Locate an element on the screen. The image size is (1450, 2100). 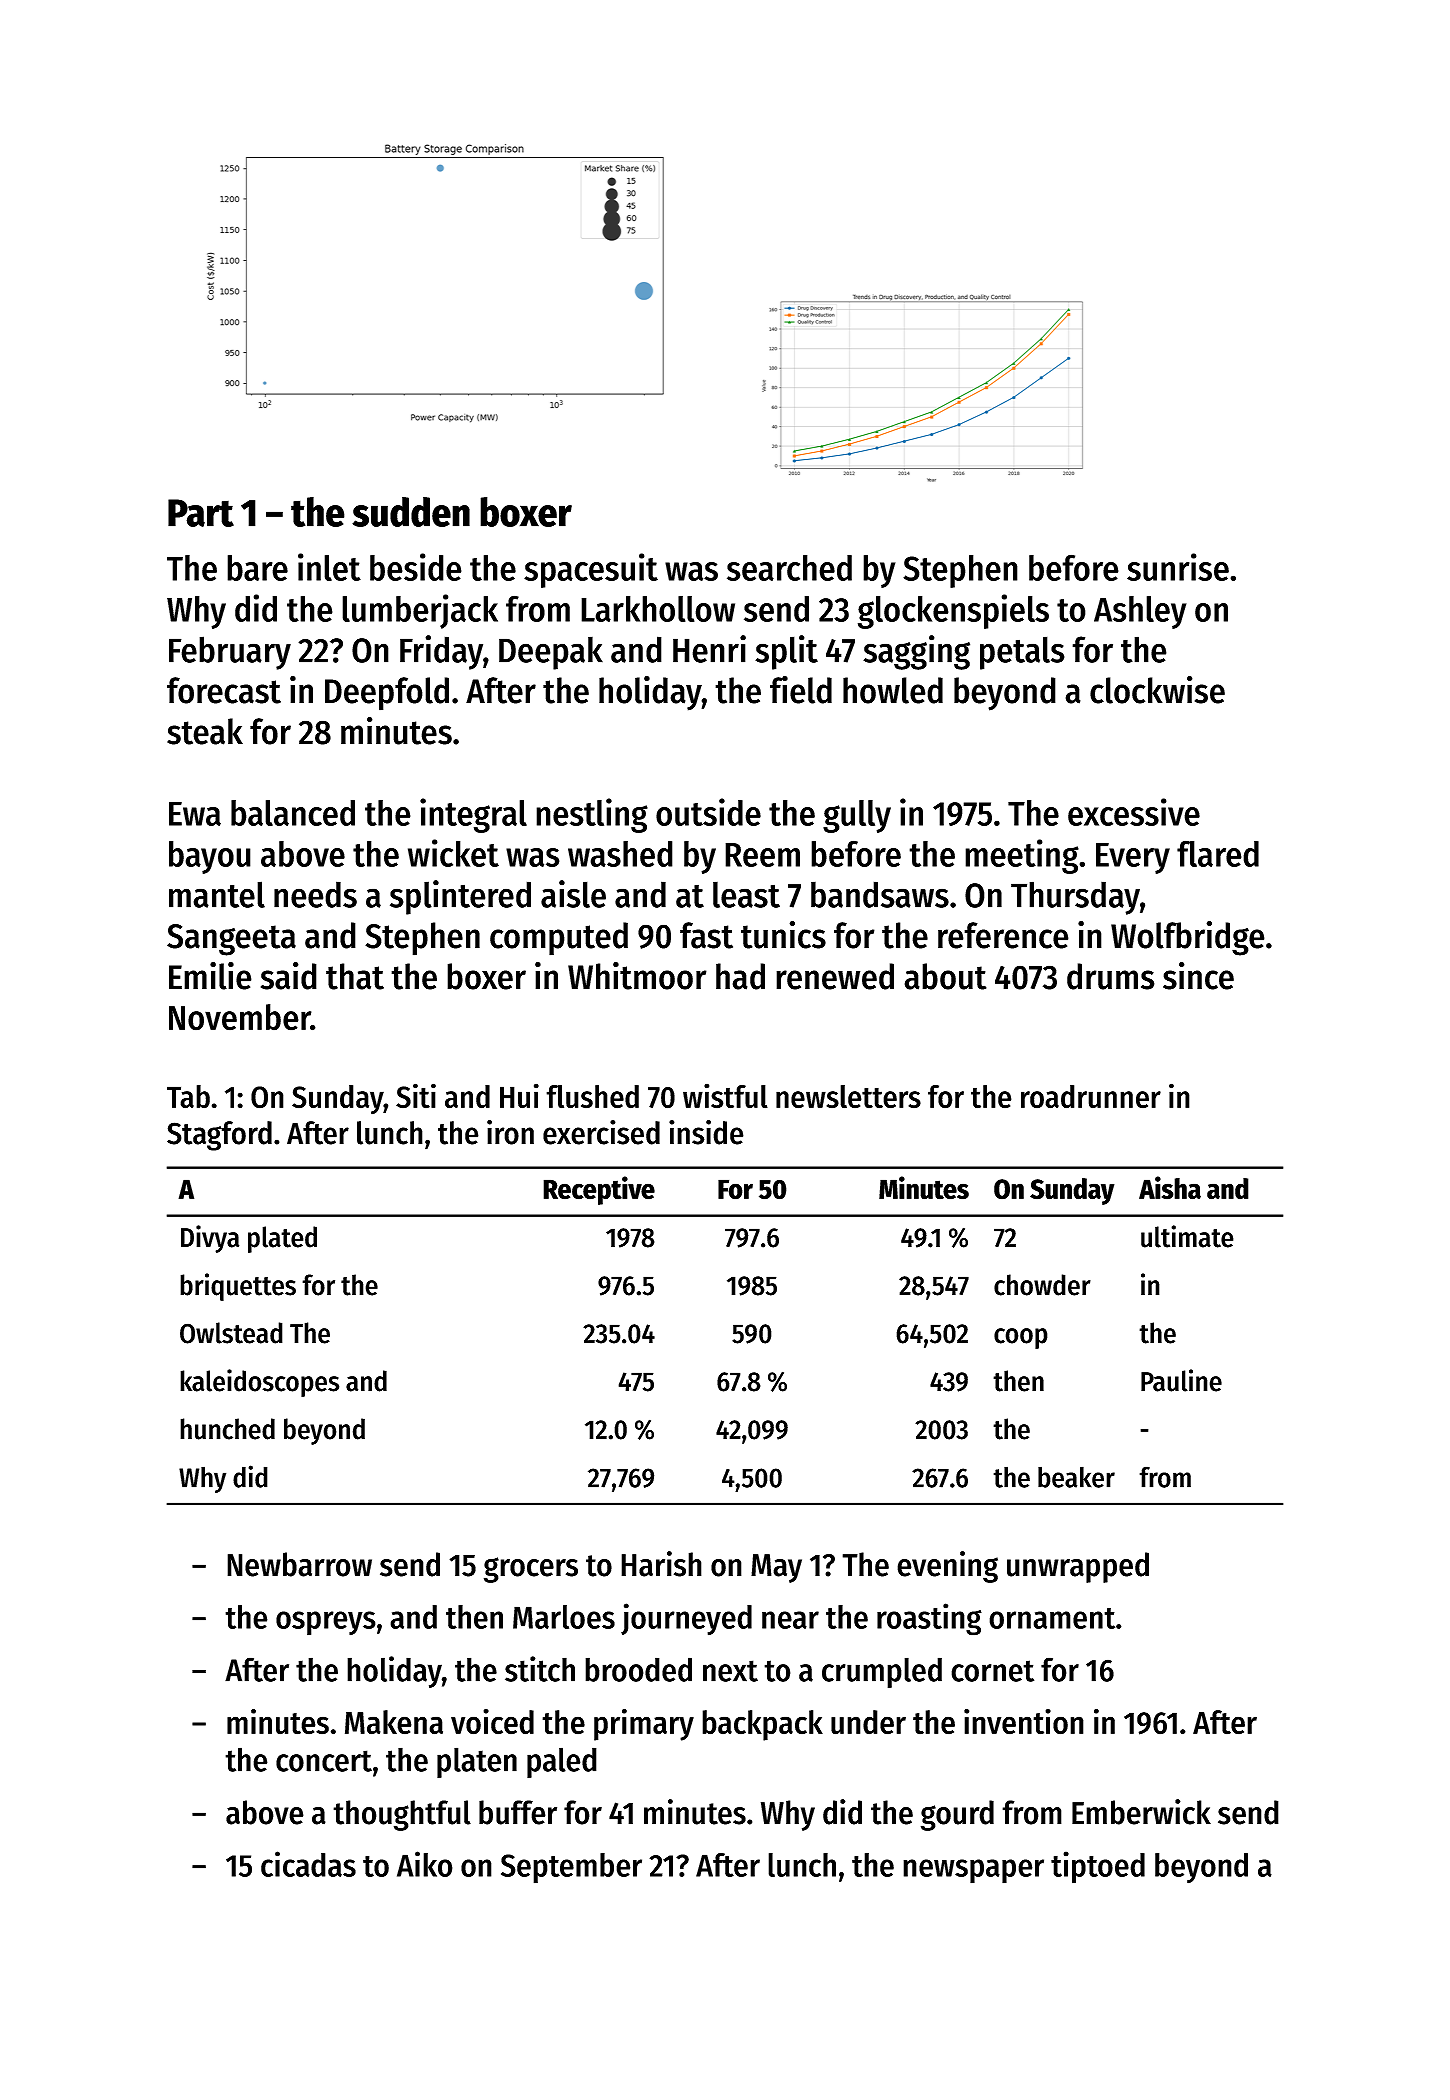
paled is located at coordinates (562, 1762).
